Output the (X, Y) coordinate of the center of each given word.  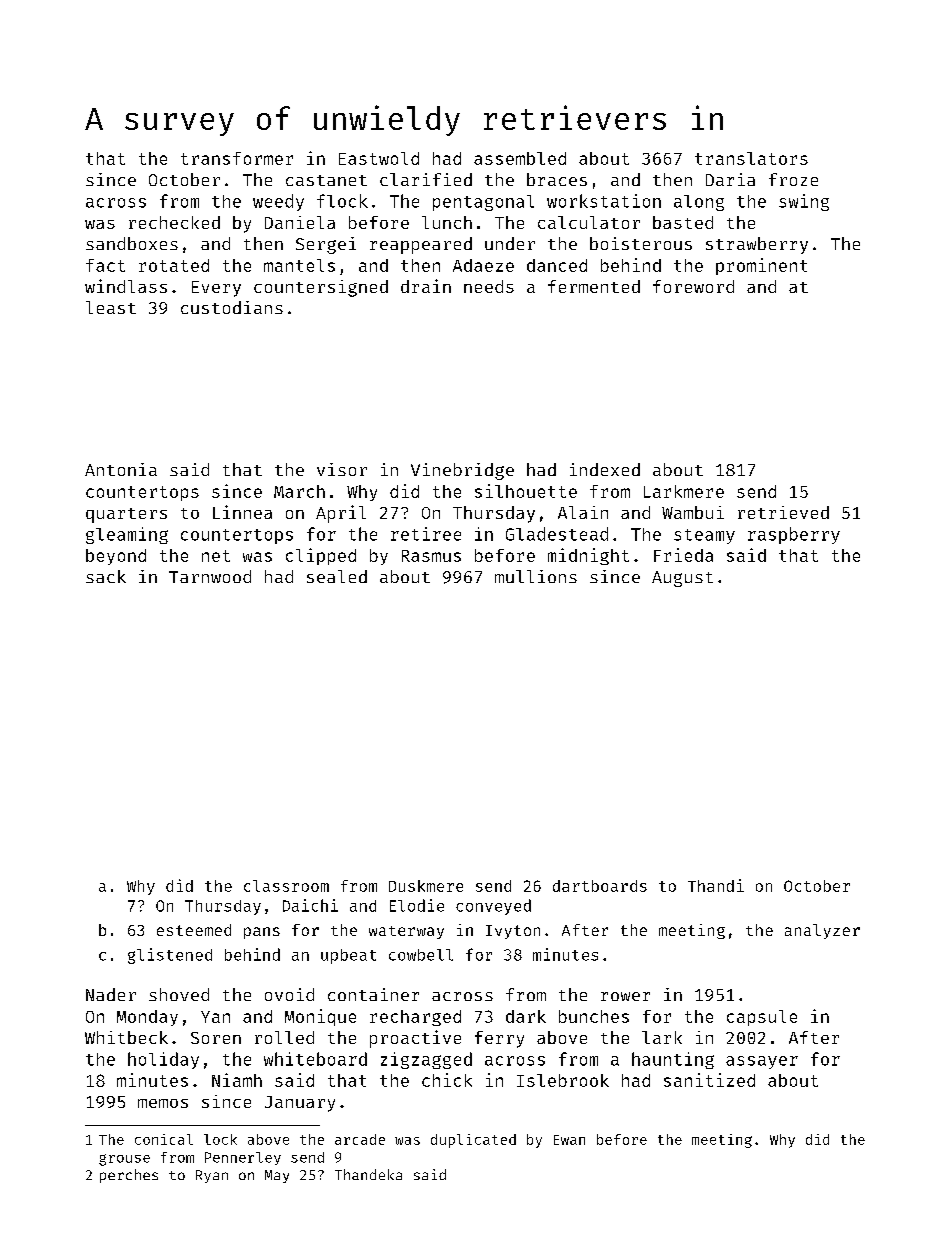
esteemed (194, 930)
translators (751, 158)
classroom (286, 886)
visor (342, 469)
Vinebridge (462, 471)
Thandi (716, 885)
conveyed (493, 907)
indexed (605, 469)
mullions (536, 576)
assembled (520, 158)
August (682, 579)
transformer (237, 158)
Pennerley (243, 1158)
